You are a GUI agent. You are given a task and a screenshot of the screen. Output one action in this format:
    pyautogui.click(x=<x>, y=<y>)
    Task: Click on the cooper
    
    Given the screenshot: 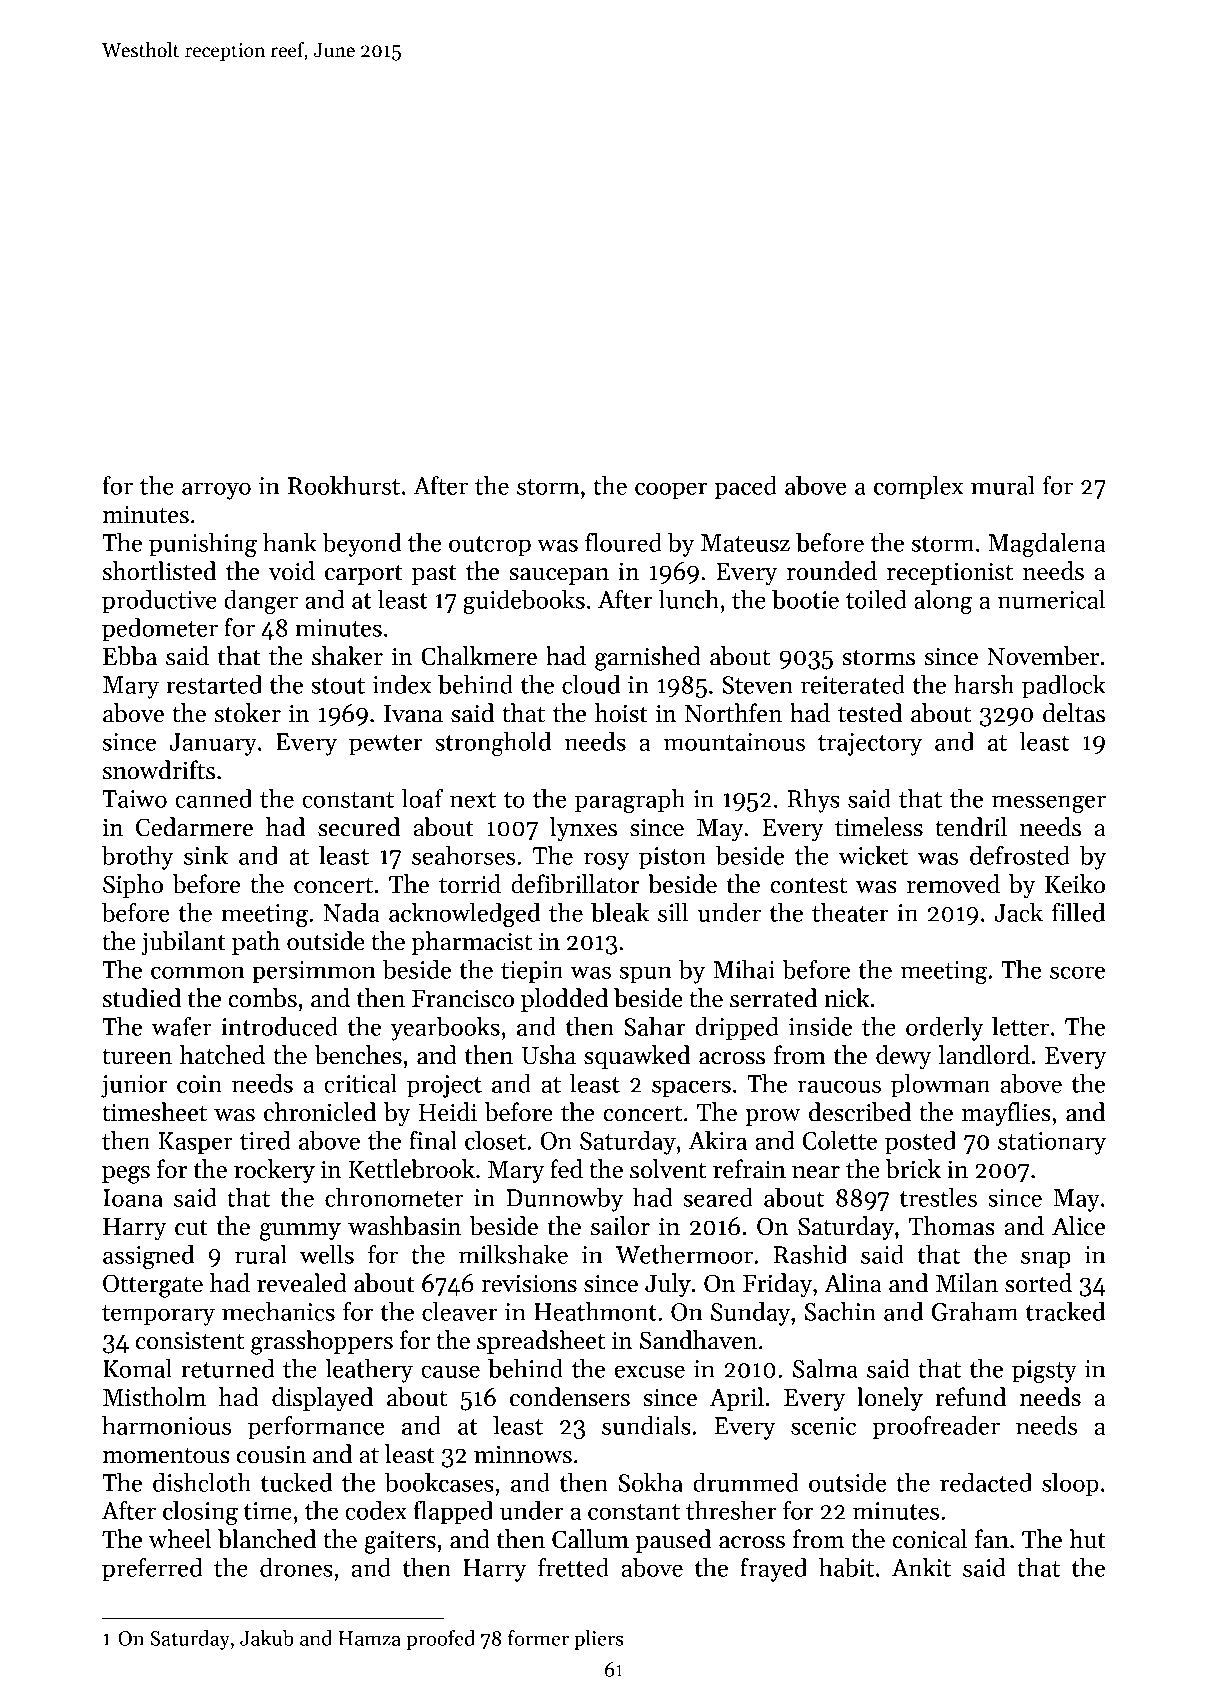 What is the action you would take?
    pyautogui.click(x=671, y=491)
